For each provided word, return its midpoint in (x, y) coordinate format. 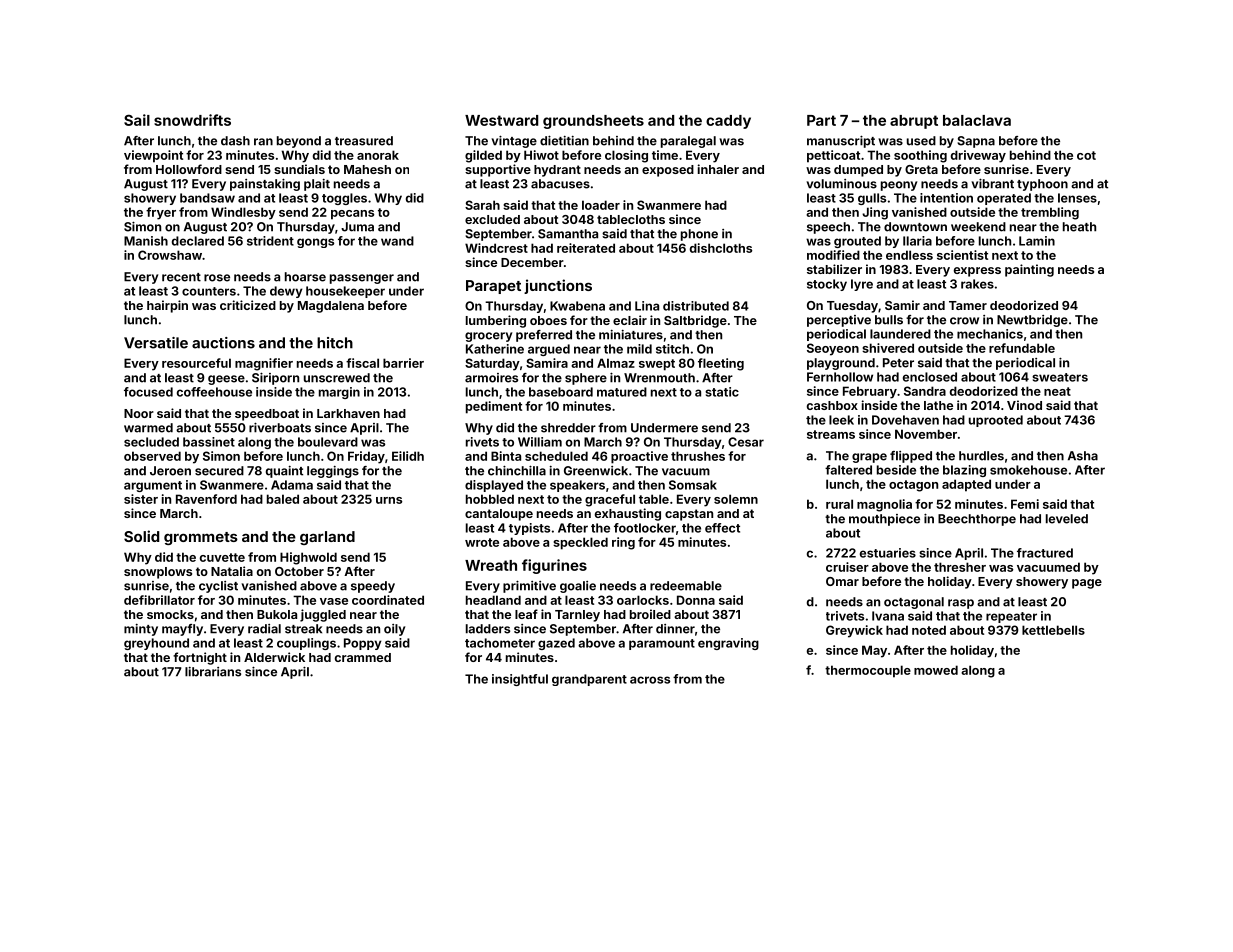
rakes (977, 284)
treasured (364, 141)
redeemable (686, 586)
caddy (728, 122)
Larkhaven (348, 413)
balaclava (977, 120)
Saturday (492, 364)
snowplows (158, 573)
